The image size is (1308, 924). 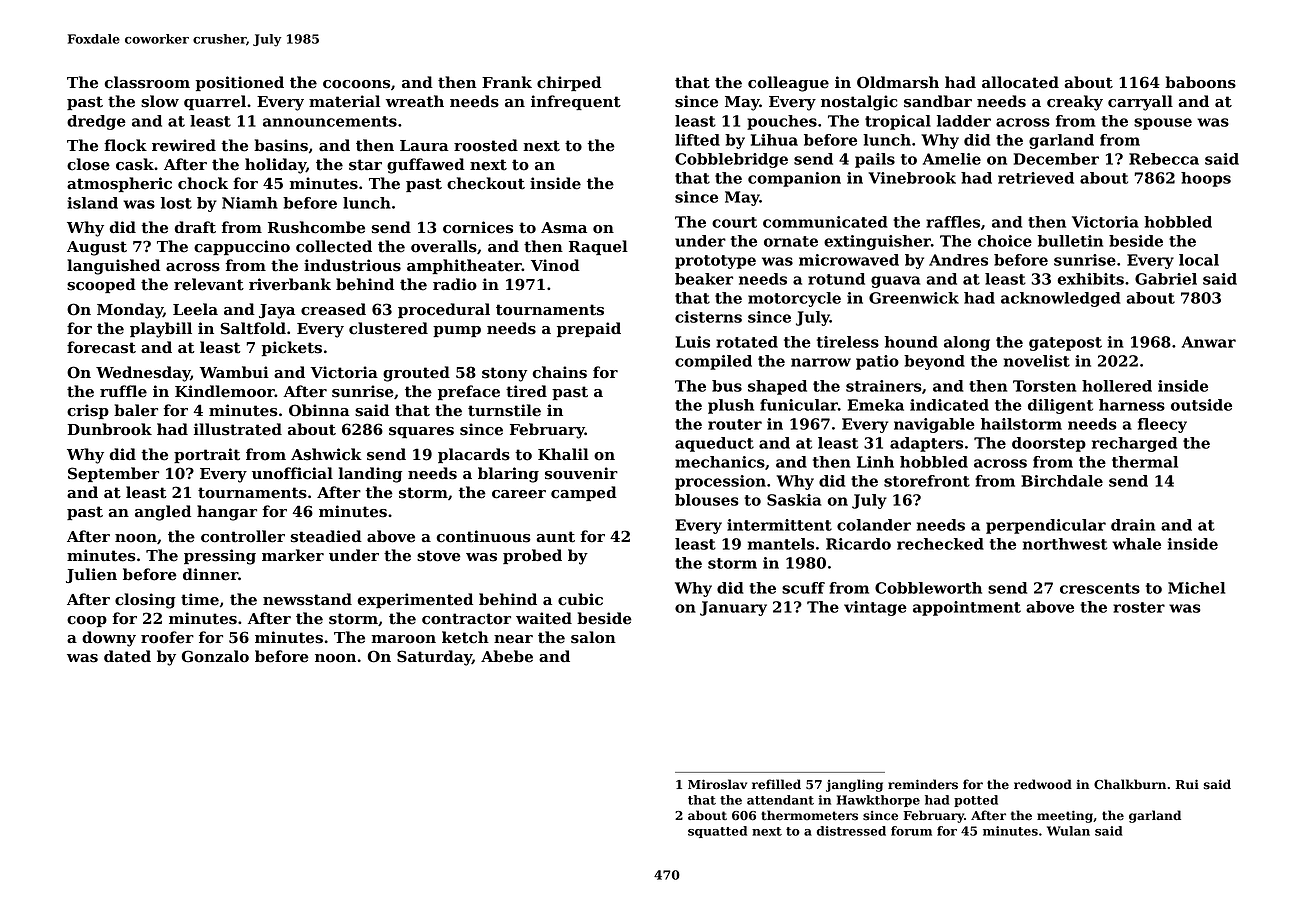 What do you see at coordinates (195, 309) in the screenshot?
I see `Leela` at bounding box center [195, 309].
